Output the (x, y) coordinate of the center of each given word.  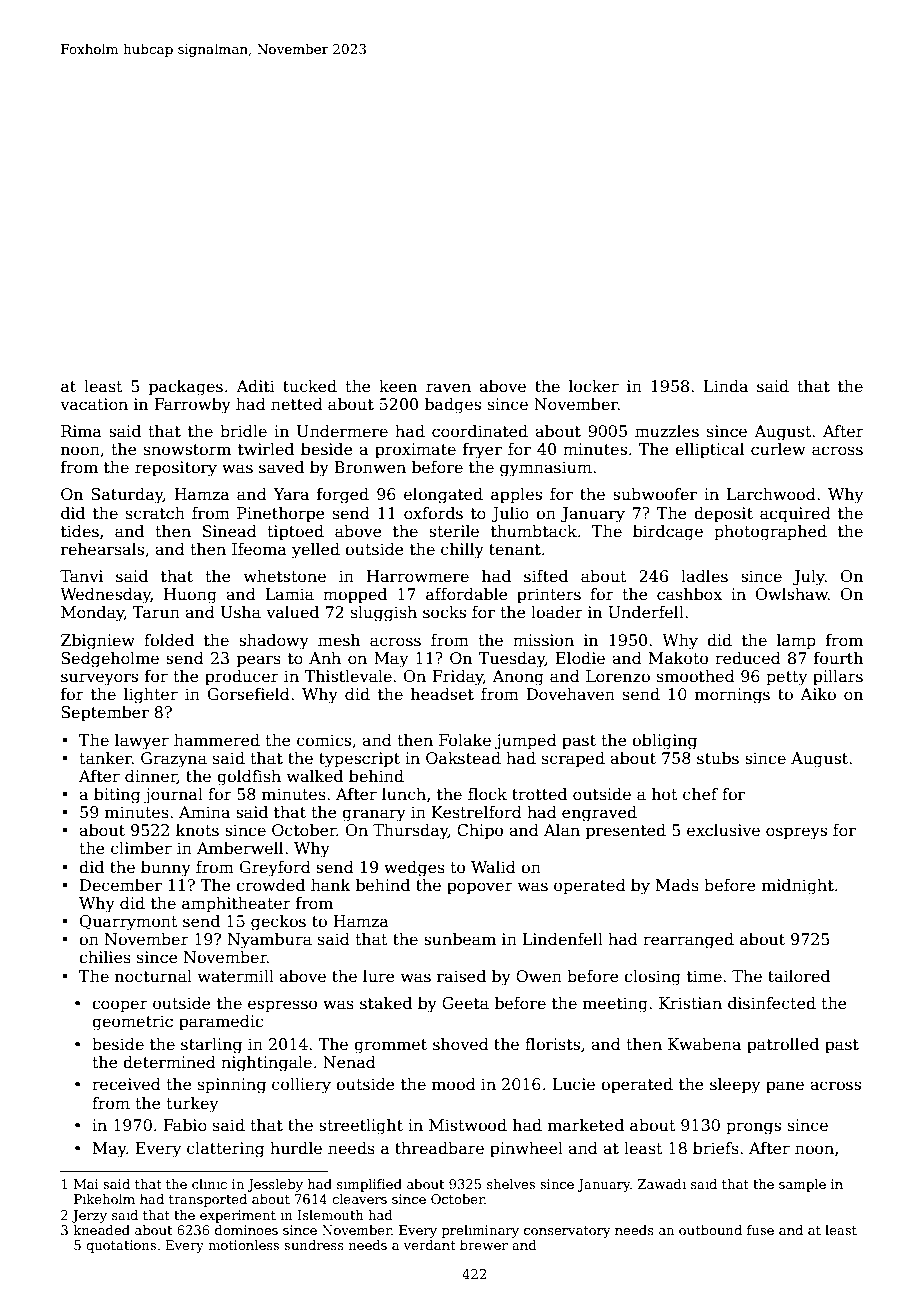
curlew (778, 449)
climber (141, 848)
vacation (94, 404)
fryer (482, 451)
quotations (121, 1246)
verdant (429, 1245)
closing (652, 978)
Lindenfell (562, 939)
